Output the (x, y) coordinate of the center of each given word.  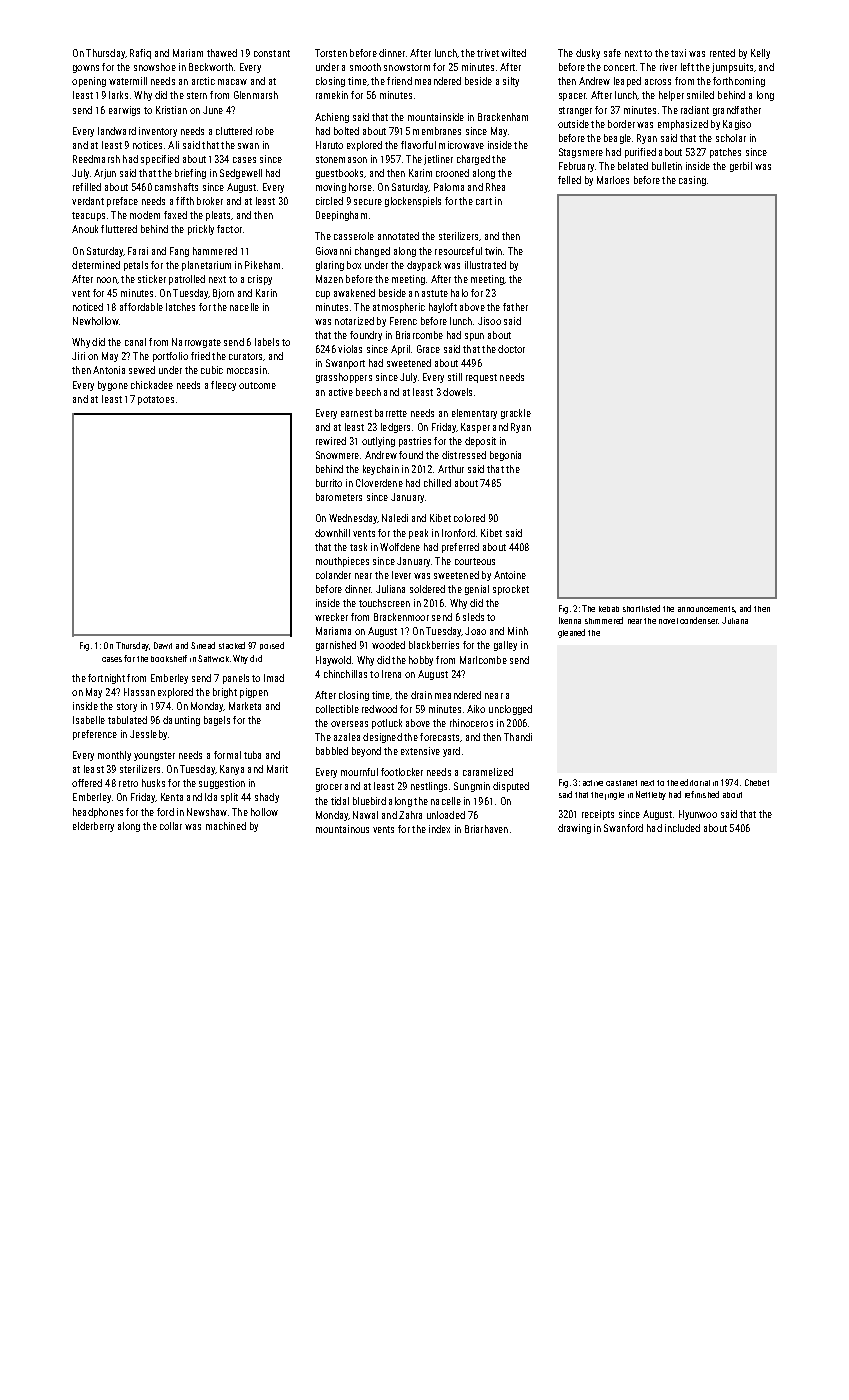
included (682, 828)
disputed (511, 787)
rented (722, 53)
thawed (222, 53)
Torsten (331, 53)
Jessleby (148, 735)
